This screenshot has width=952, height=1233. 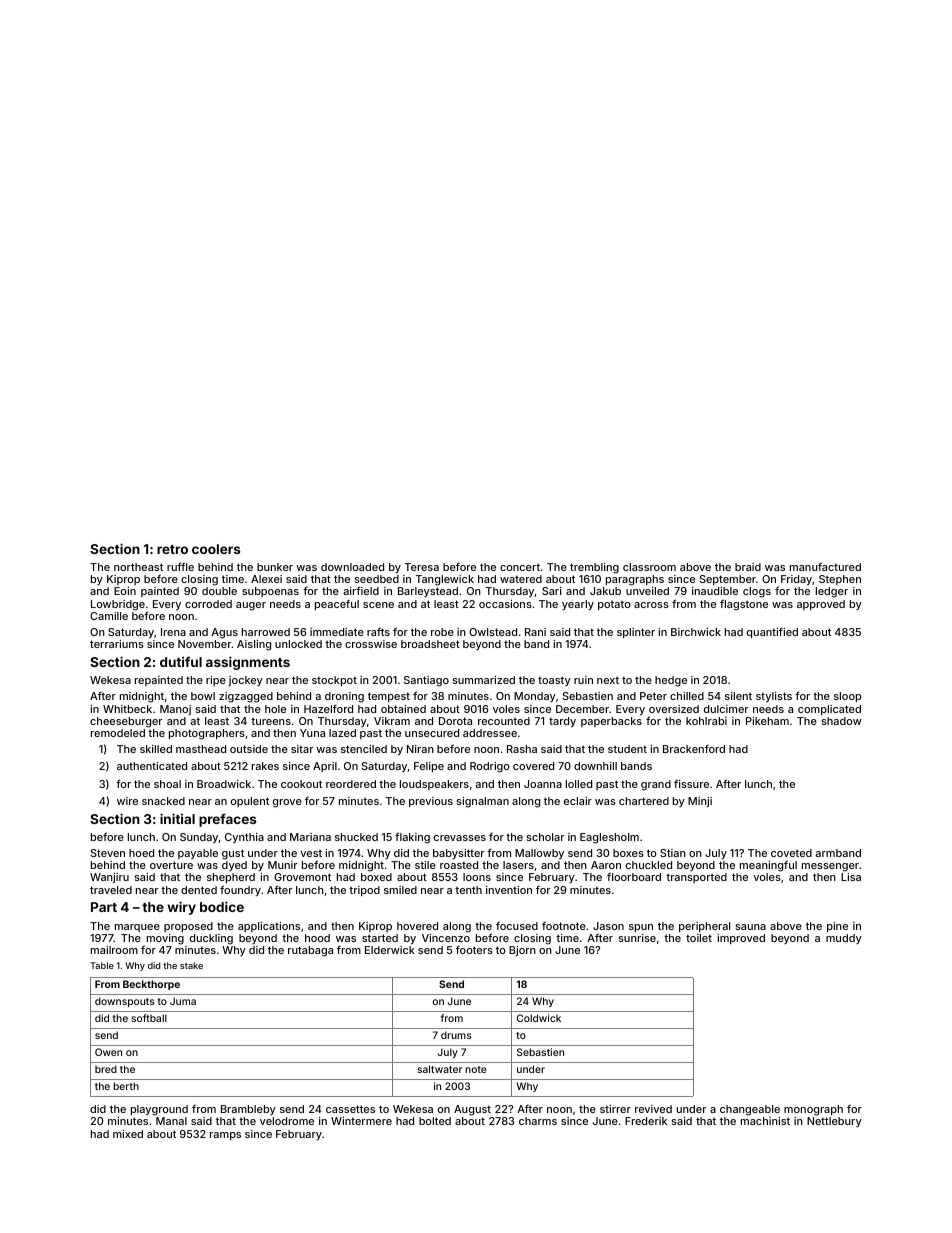 I want to click on Minji, so click(x=700, y=802).
